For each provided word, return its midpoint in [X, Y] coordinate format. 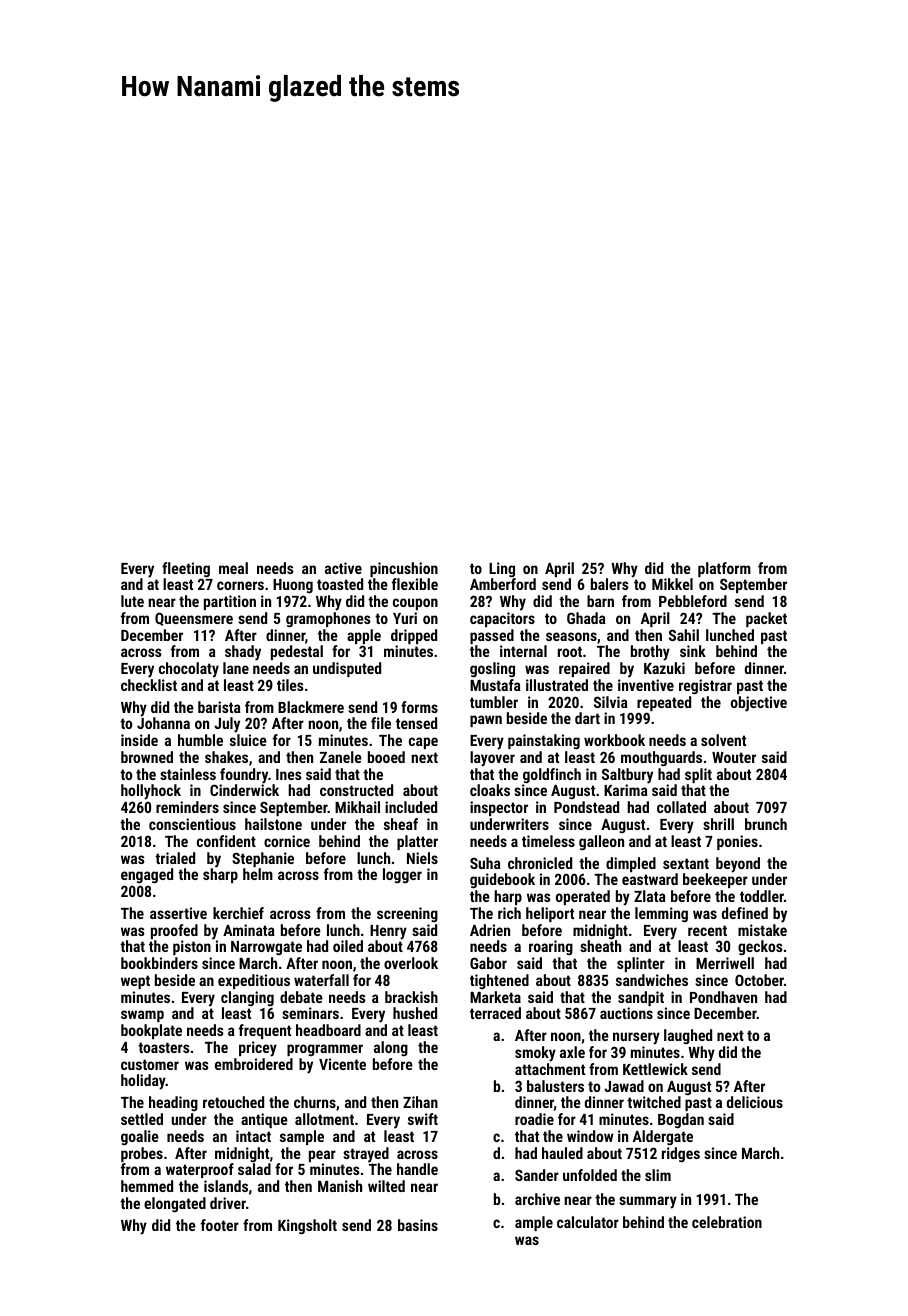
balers [610, 584]
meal [233, 568]
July [227, 725]
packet [766, 619]
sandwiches [652, 980]
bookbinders [159, 963]
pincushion [404, 569]
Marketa [495, 997]
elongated [175, 1204]
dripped [414, 636]
